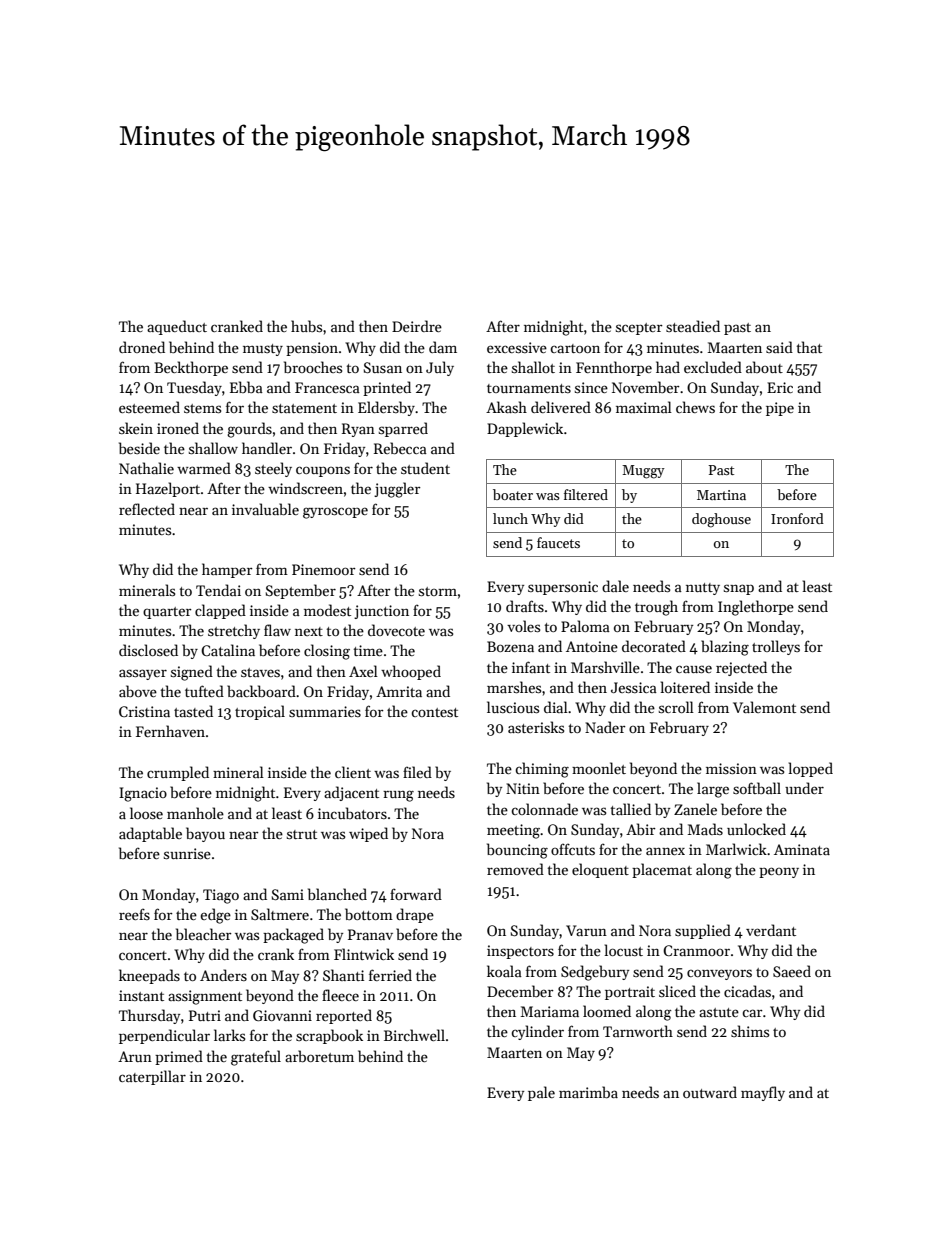 This image has height=1233, width=952. Describe the element at coordinates (541, 1093) in the image. I see `pale` at that location.
